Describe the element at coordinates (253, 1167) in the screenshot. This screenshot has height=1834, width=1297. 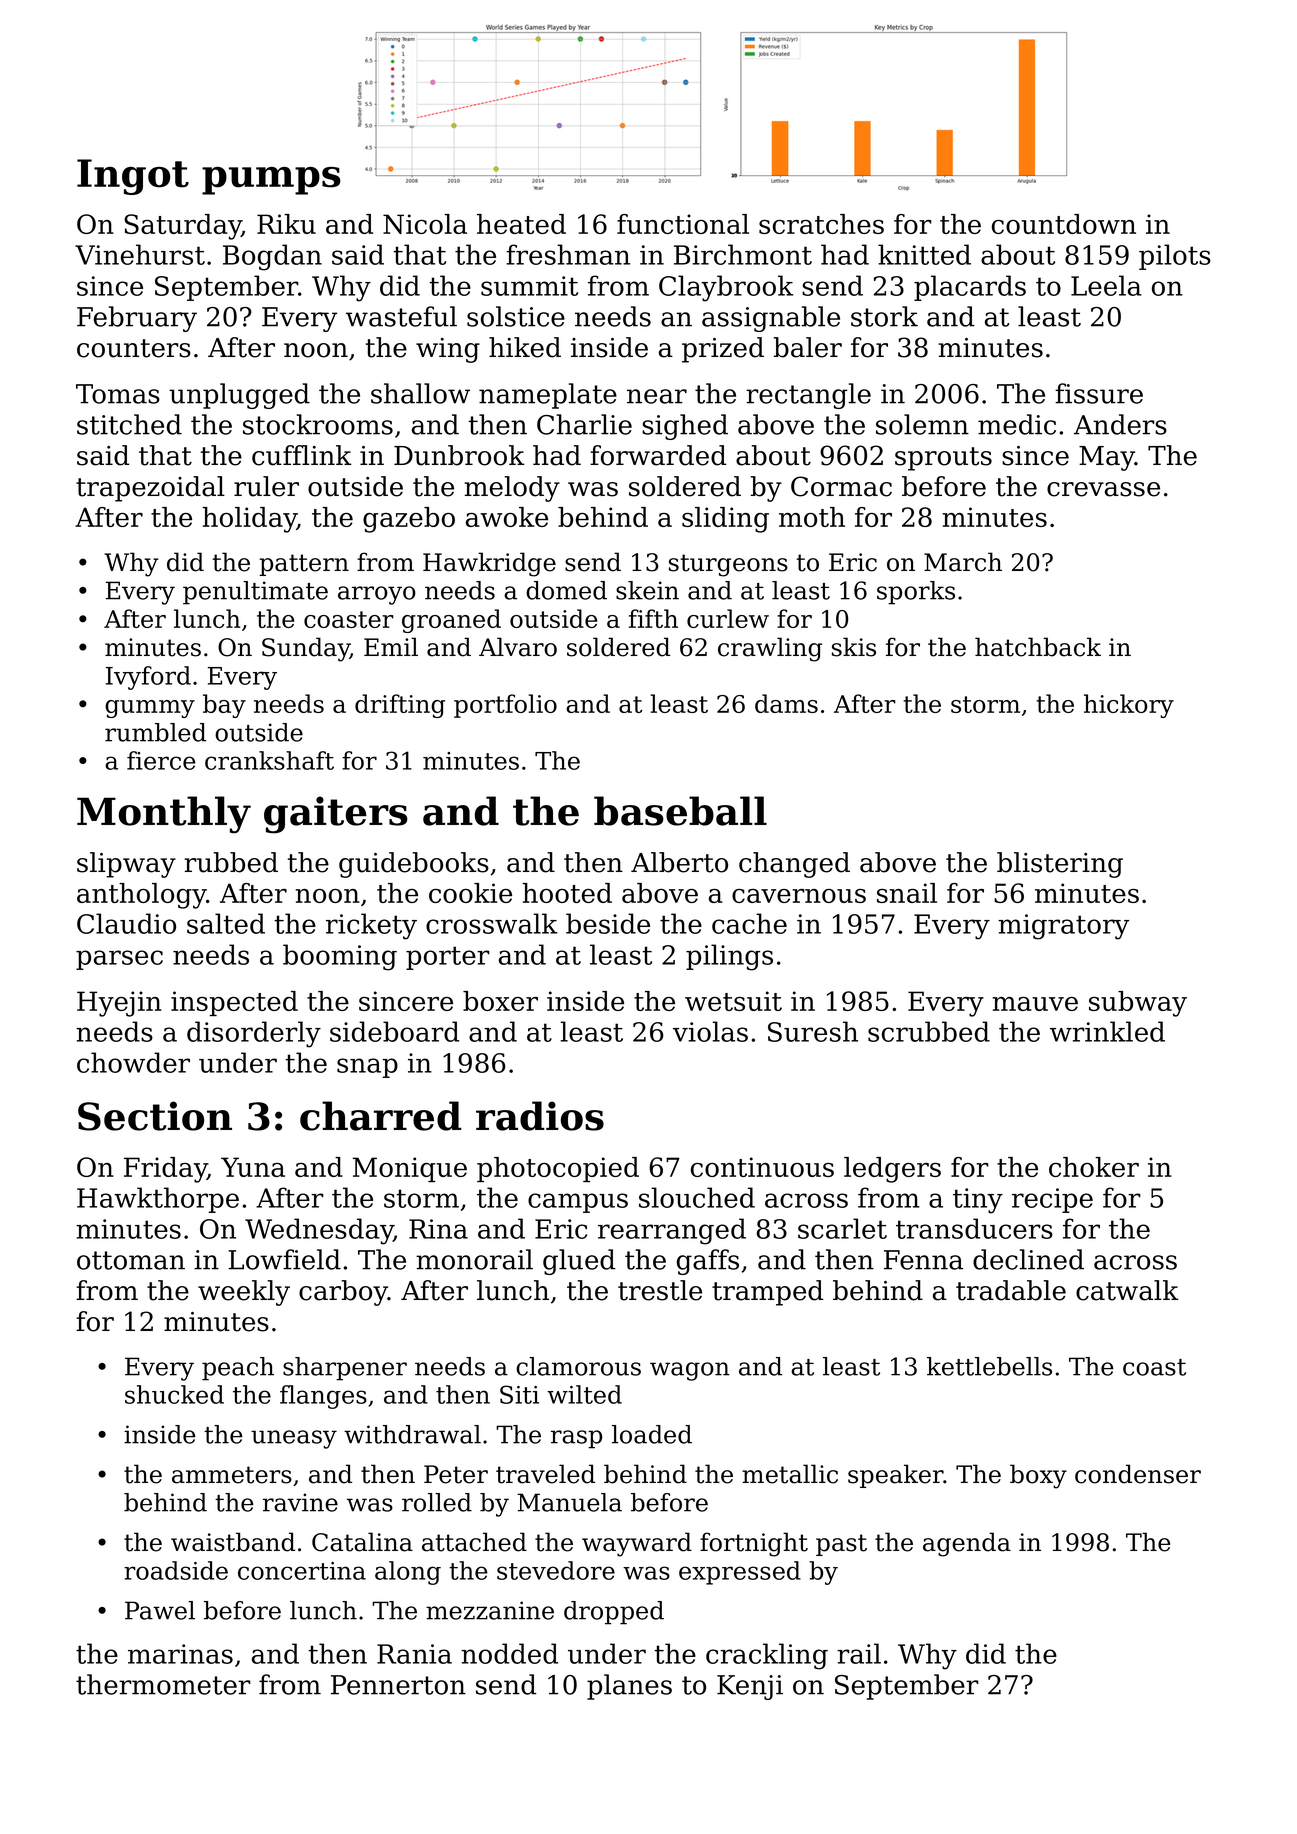
I see `Yuna` at that location.
